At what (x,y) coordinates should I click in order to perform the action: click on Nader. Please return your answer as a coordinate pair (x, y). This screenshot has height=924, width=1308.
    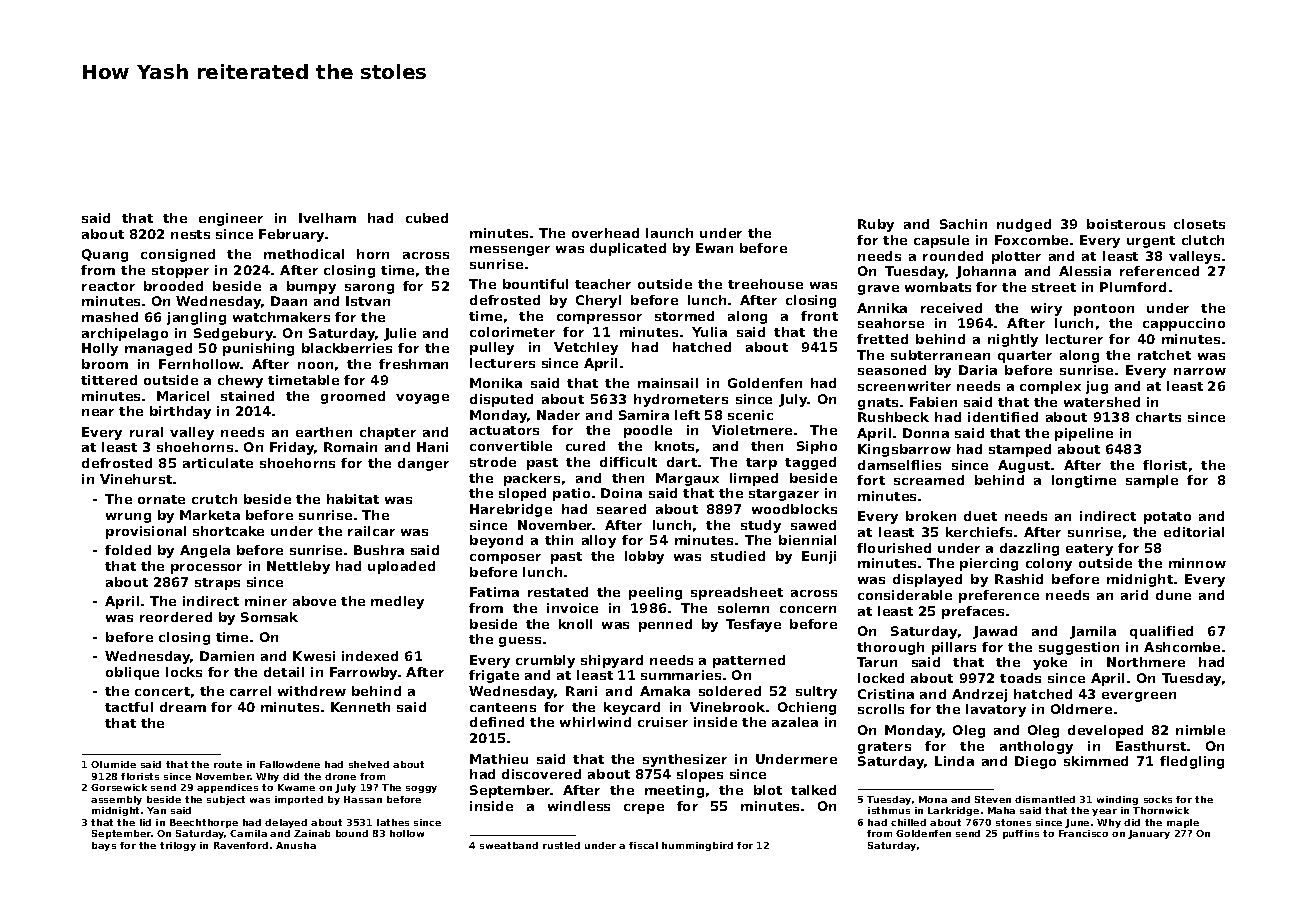
    Looking at the image, I should click on (558, 415).
